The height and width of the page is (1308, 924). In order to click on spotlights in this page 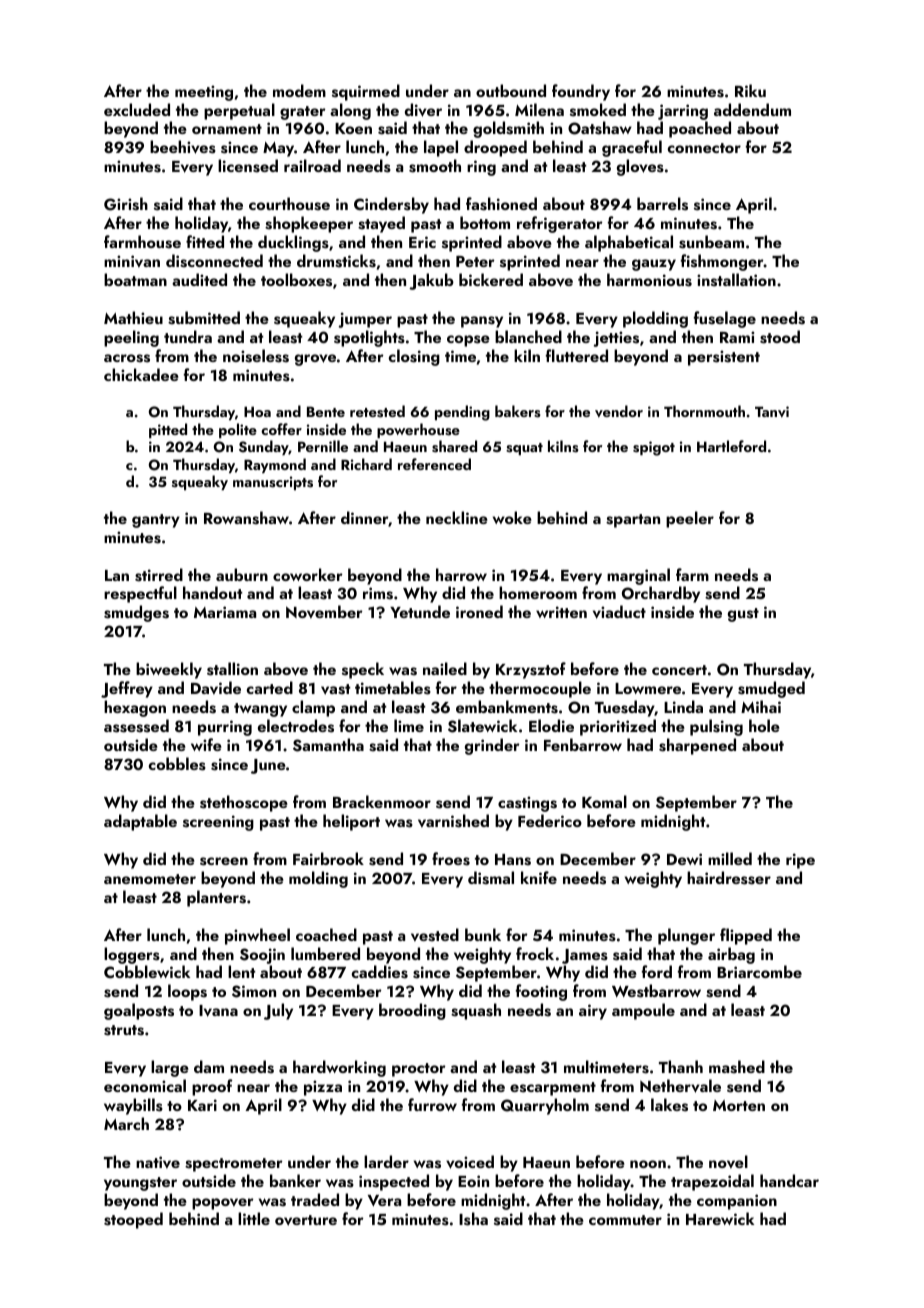, I will do `click(369, 338)`.
